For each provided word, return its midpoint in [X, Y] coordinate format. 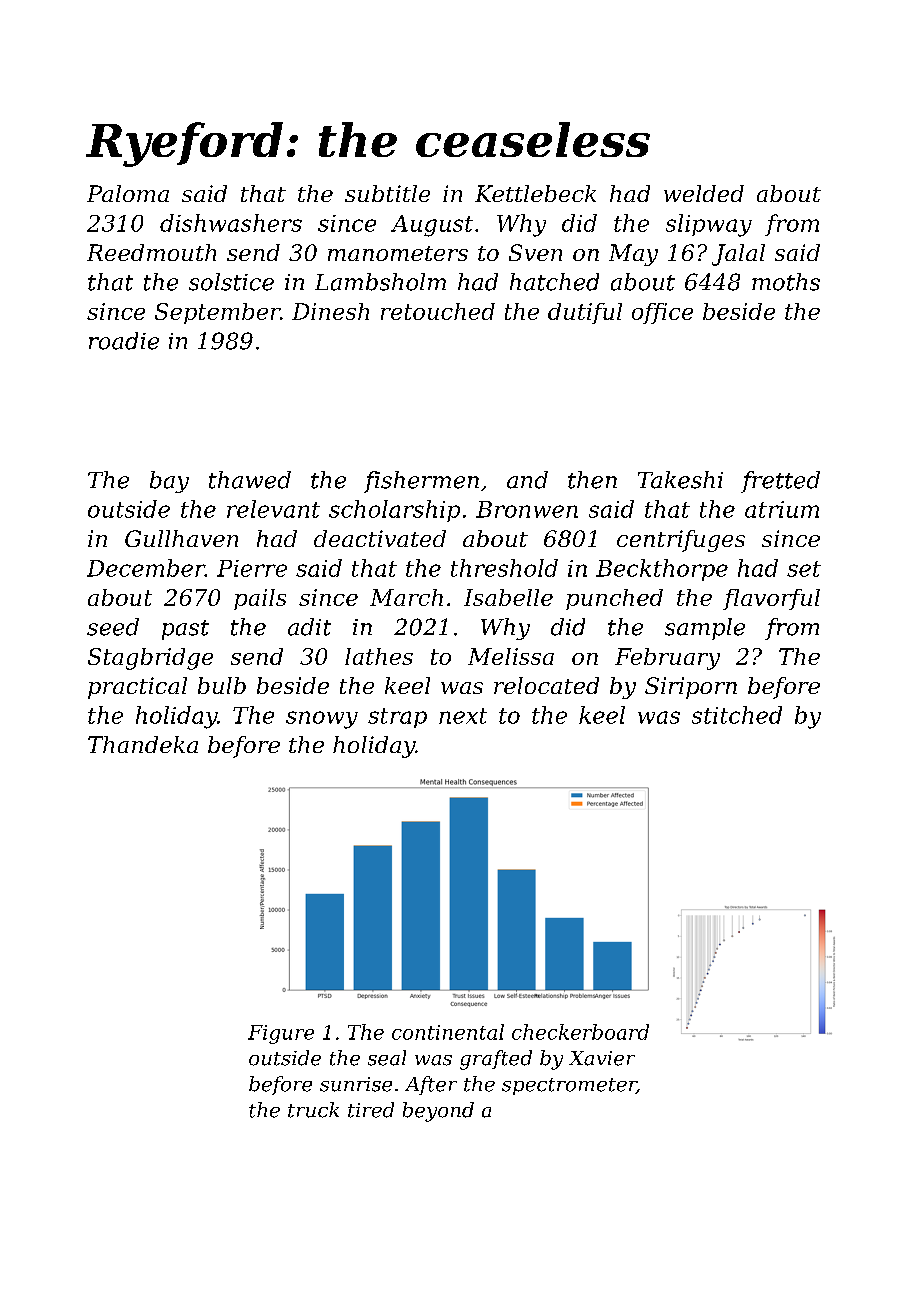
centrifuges [681, 541]
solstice [231, 282]
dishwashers [231, 223]
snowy [322, 720]
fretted [780, 482]
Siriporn [691, 688]
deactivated [380, 538]
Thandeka [143, 744]
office [662, 313]
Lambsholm [380, 282]
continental [448, 1032]
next [463, 716]
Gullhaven [181, 538]
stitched [737, 715]
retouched [438, 311]
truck [313, 1110]
